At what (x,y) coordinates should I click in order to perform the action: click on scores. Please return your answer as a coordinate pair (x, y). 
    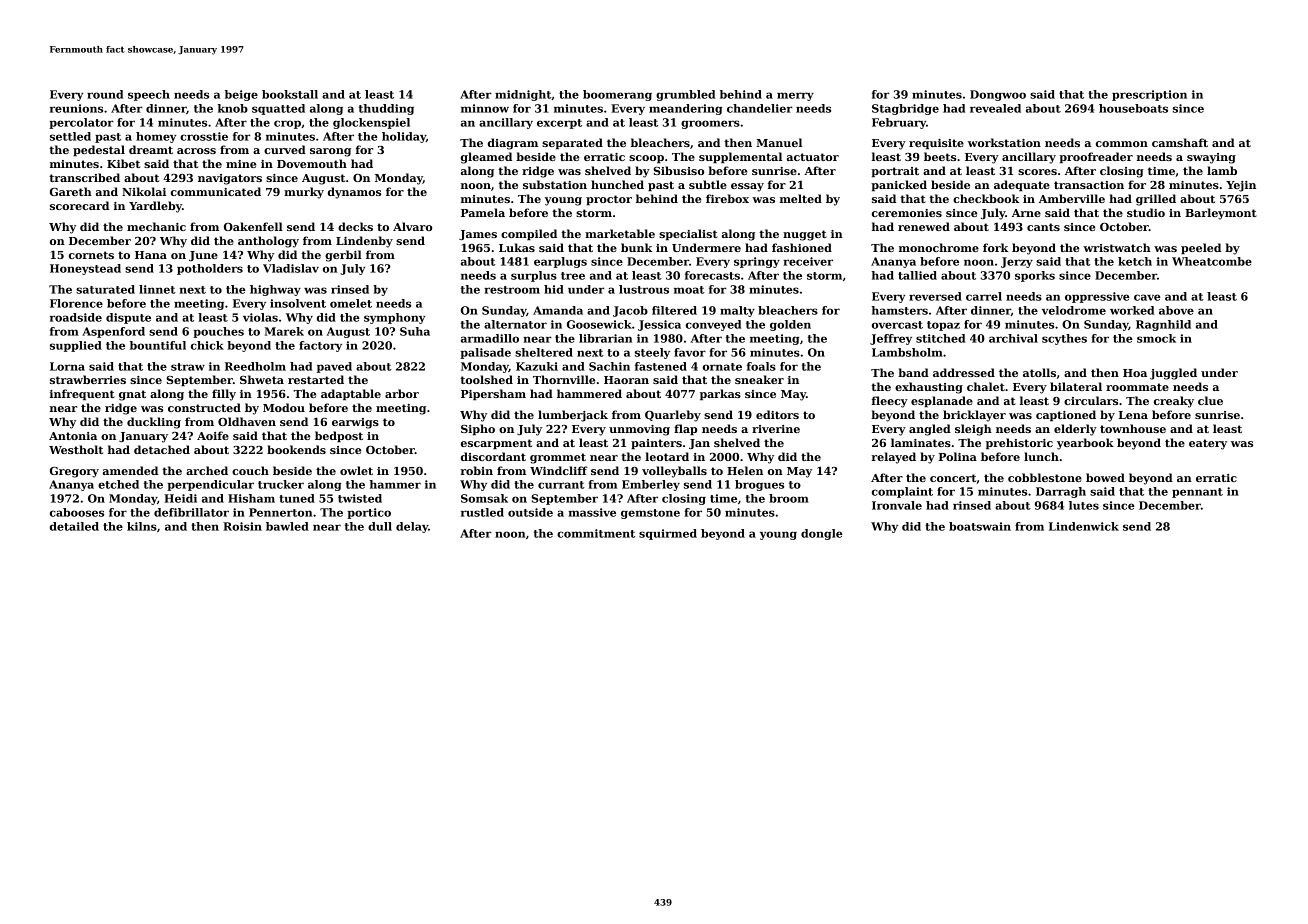
    Looking at the image, I should click on (1037, 172).
